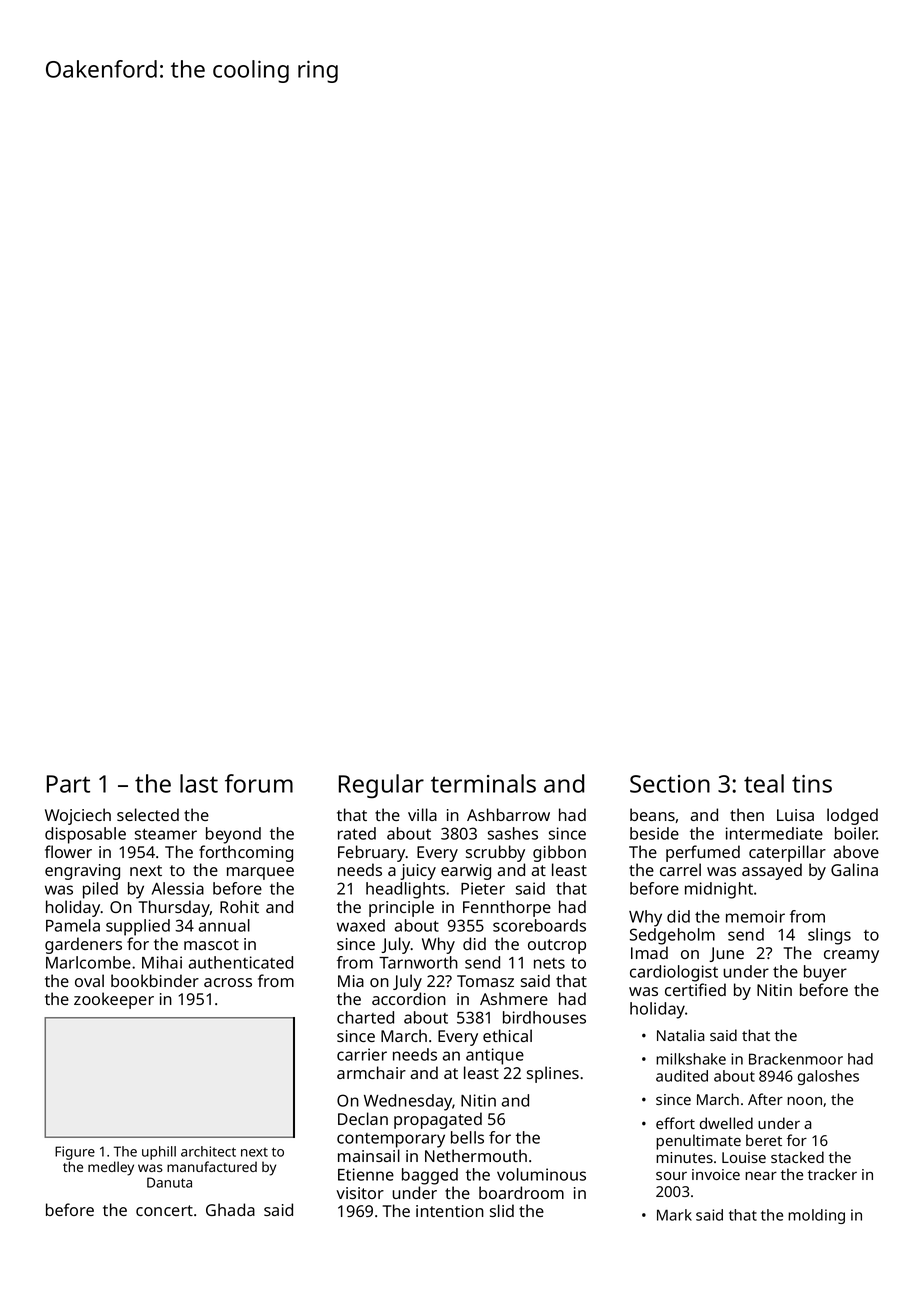 The image size is (924, 1308). I want to click on intention, so click(450, 1211).
